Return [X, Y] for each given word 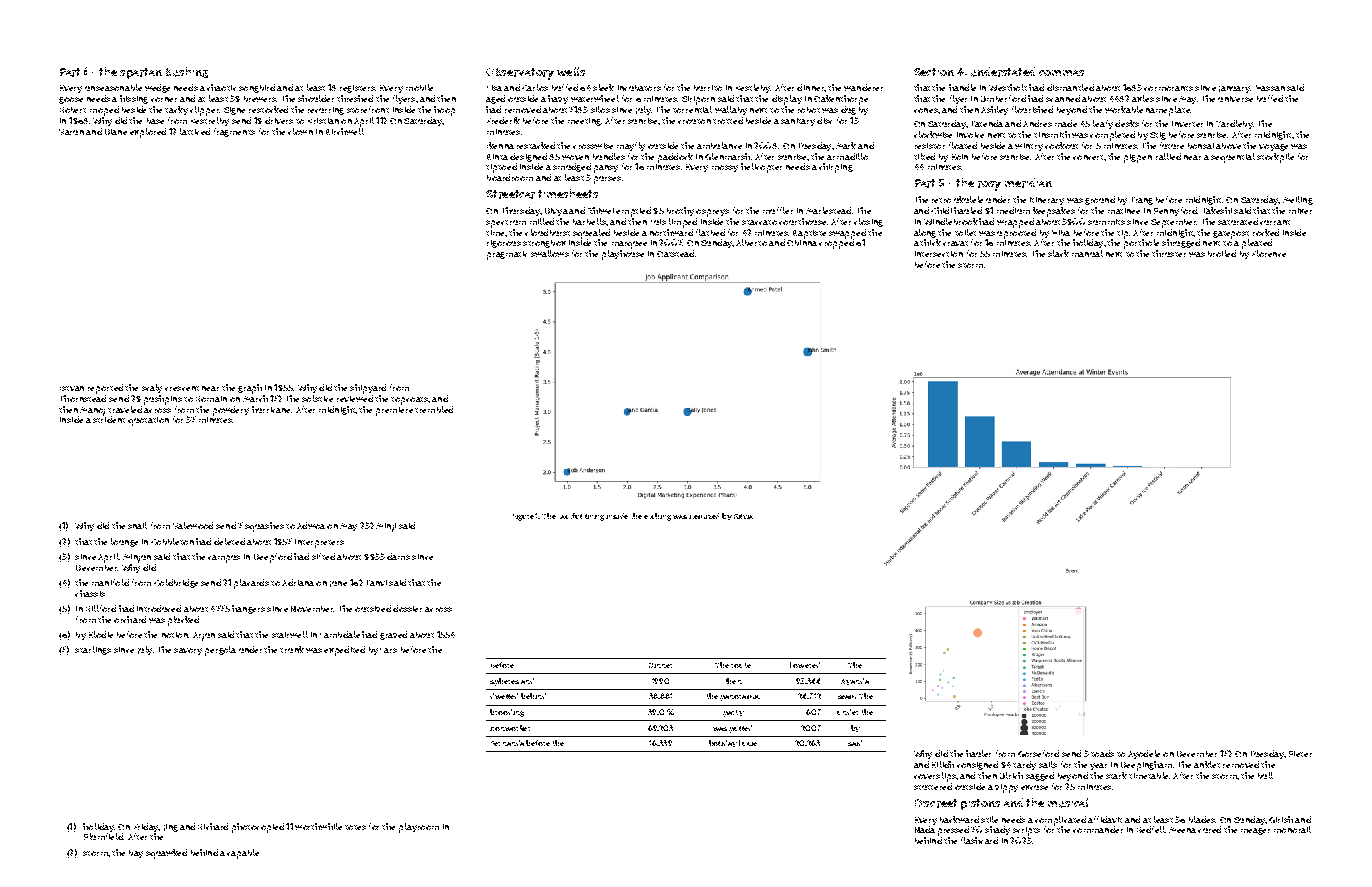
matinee [1124, 211]
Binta [497, 157]
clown [300, 131]
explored [148, 133]
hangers [248, 609]
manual [1087, 253]
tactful [571, 516]
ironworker [510, 728]
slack [1058, 253]
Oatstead [675, 253]
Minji [386, 527]
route [741, 665]
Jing [171, 828]
